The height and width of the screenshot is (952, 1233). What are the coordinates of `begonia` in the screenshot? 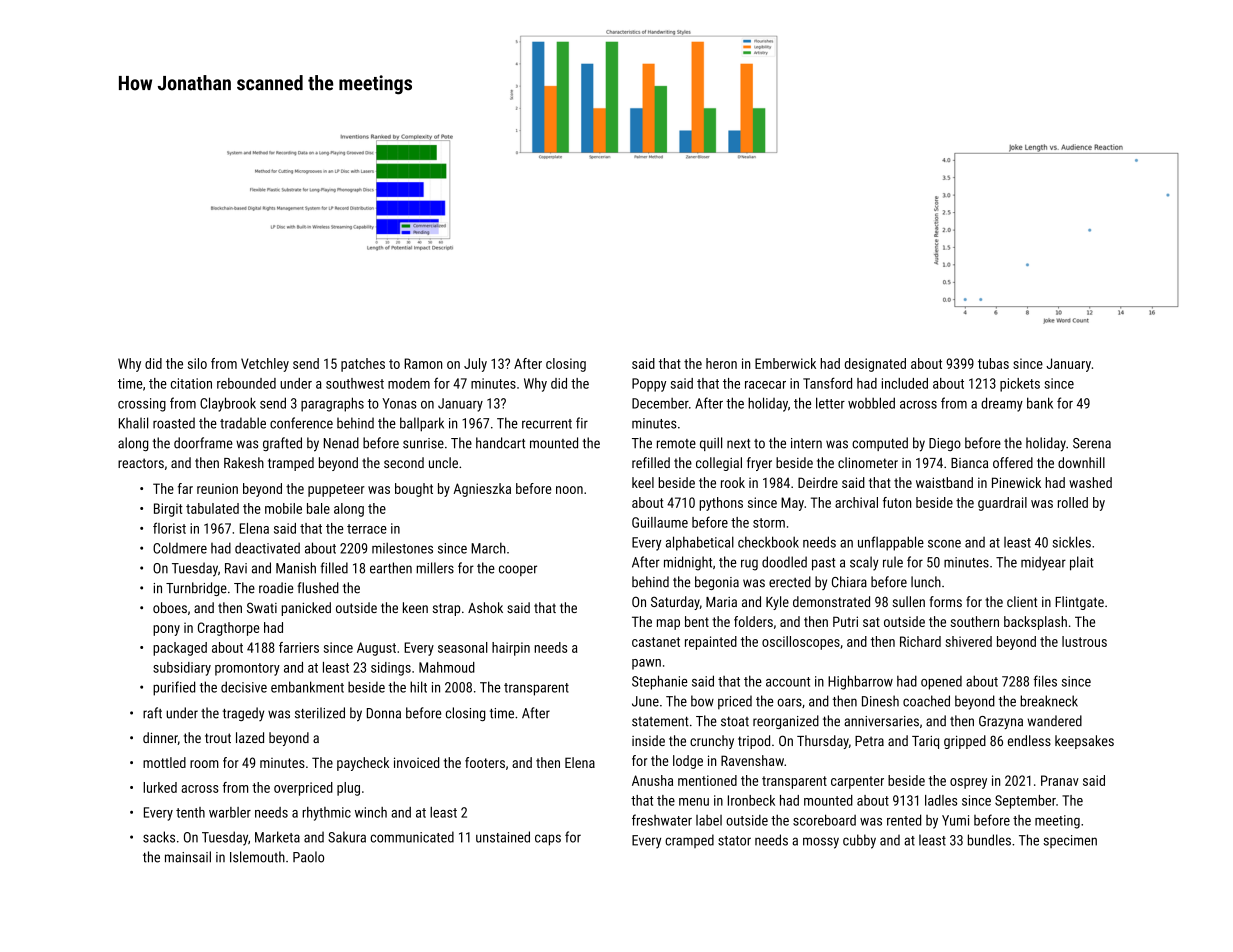 It's located at (717, 583).
